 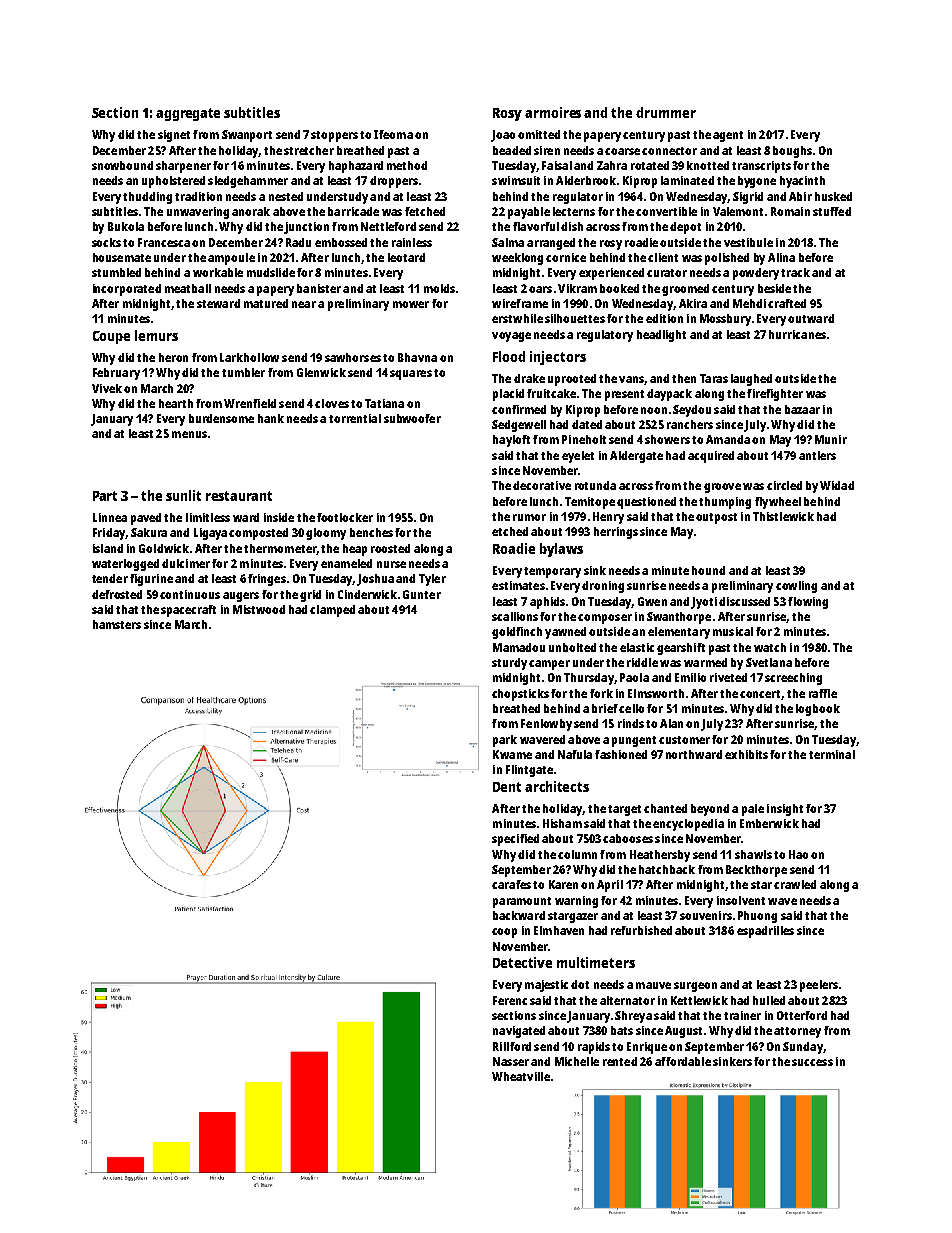 I want to click on Gunter, so click(x=422, y=594).
